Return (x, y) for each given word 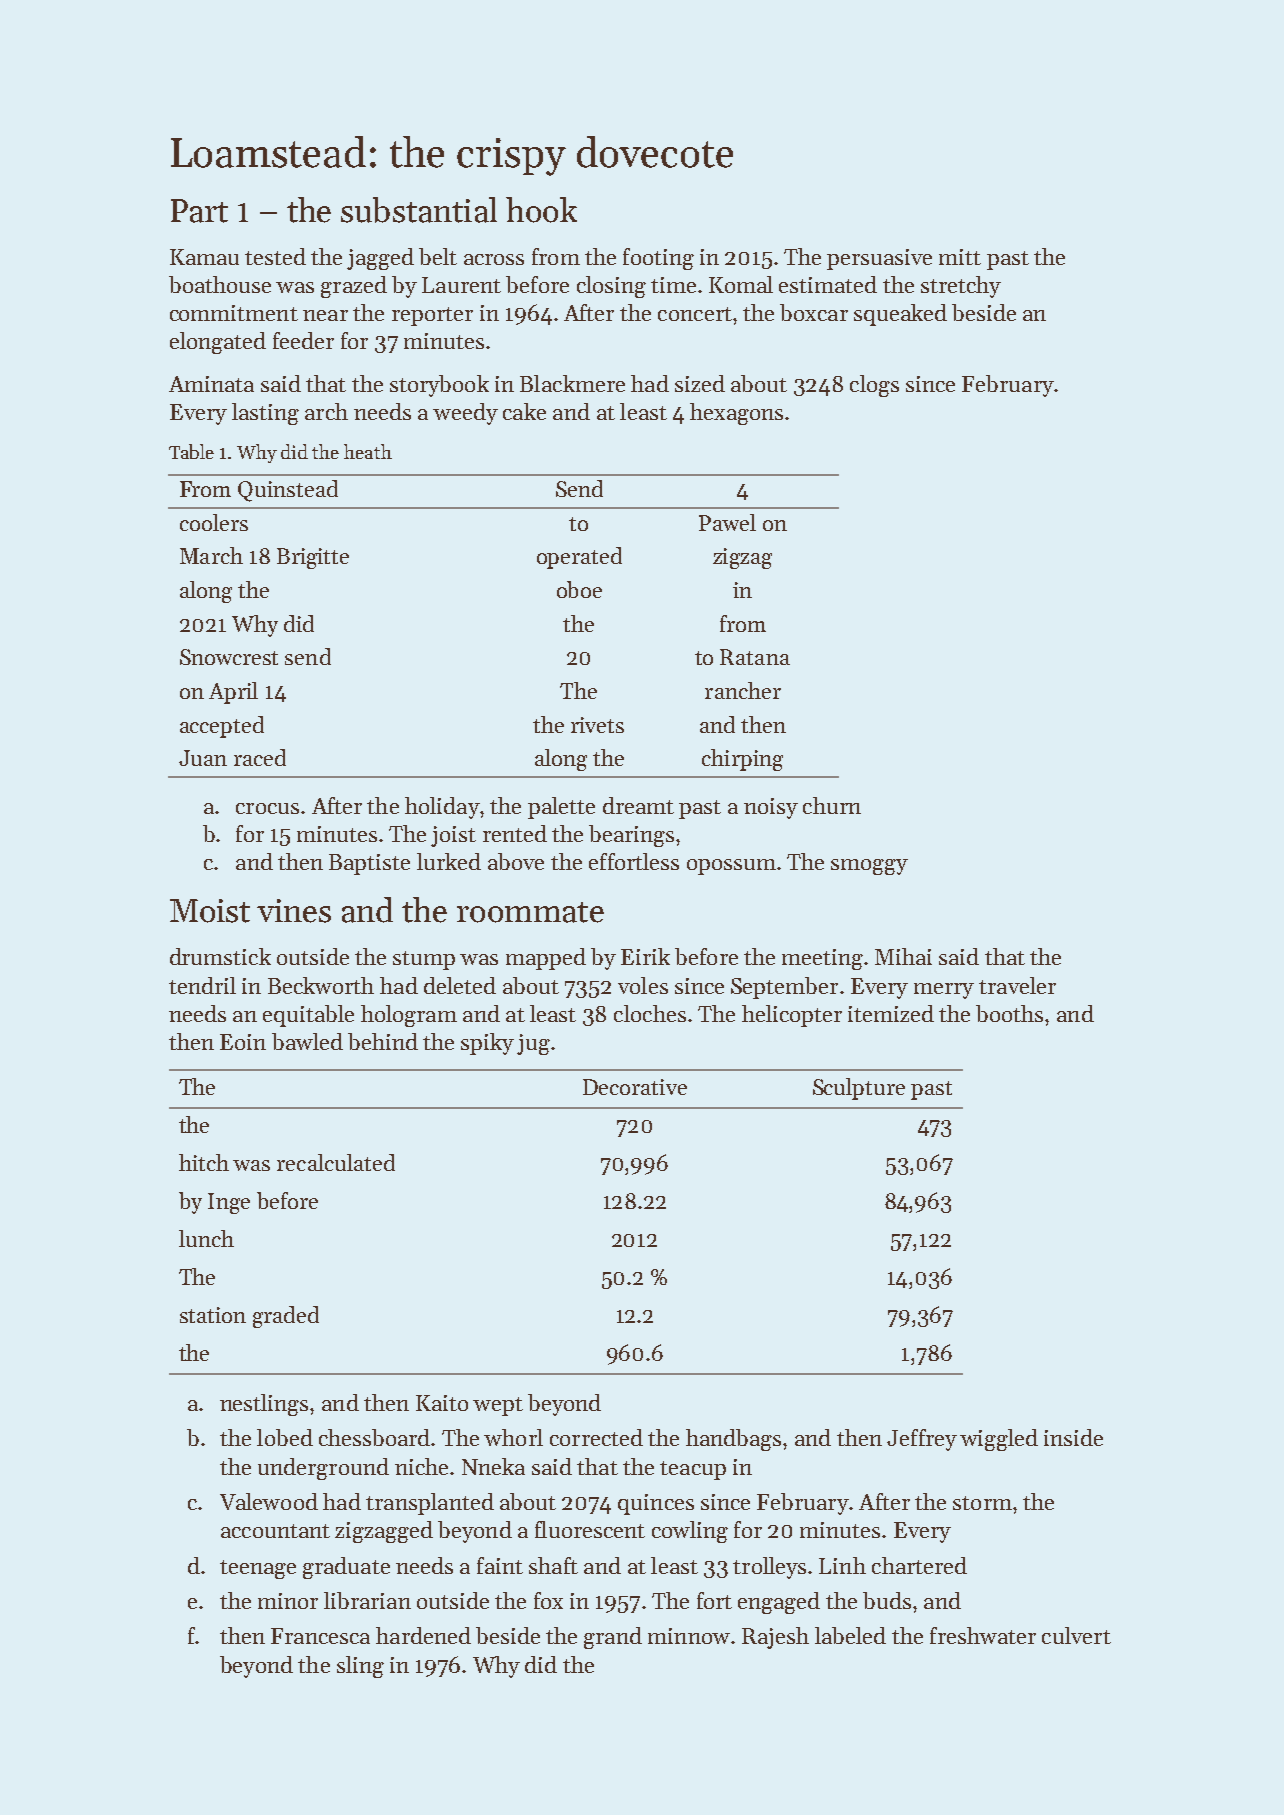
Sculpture (859, 1089)
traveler (1017, 985)
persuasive (879, 259)
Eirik (645, 956)
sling (360, 1667)
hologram (409, 1016)
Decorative (635, 1087)
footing (658, 259)
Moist (210, 911)
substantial (419, 210)
